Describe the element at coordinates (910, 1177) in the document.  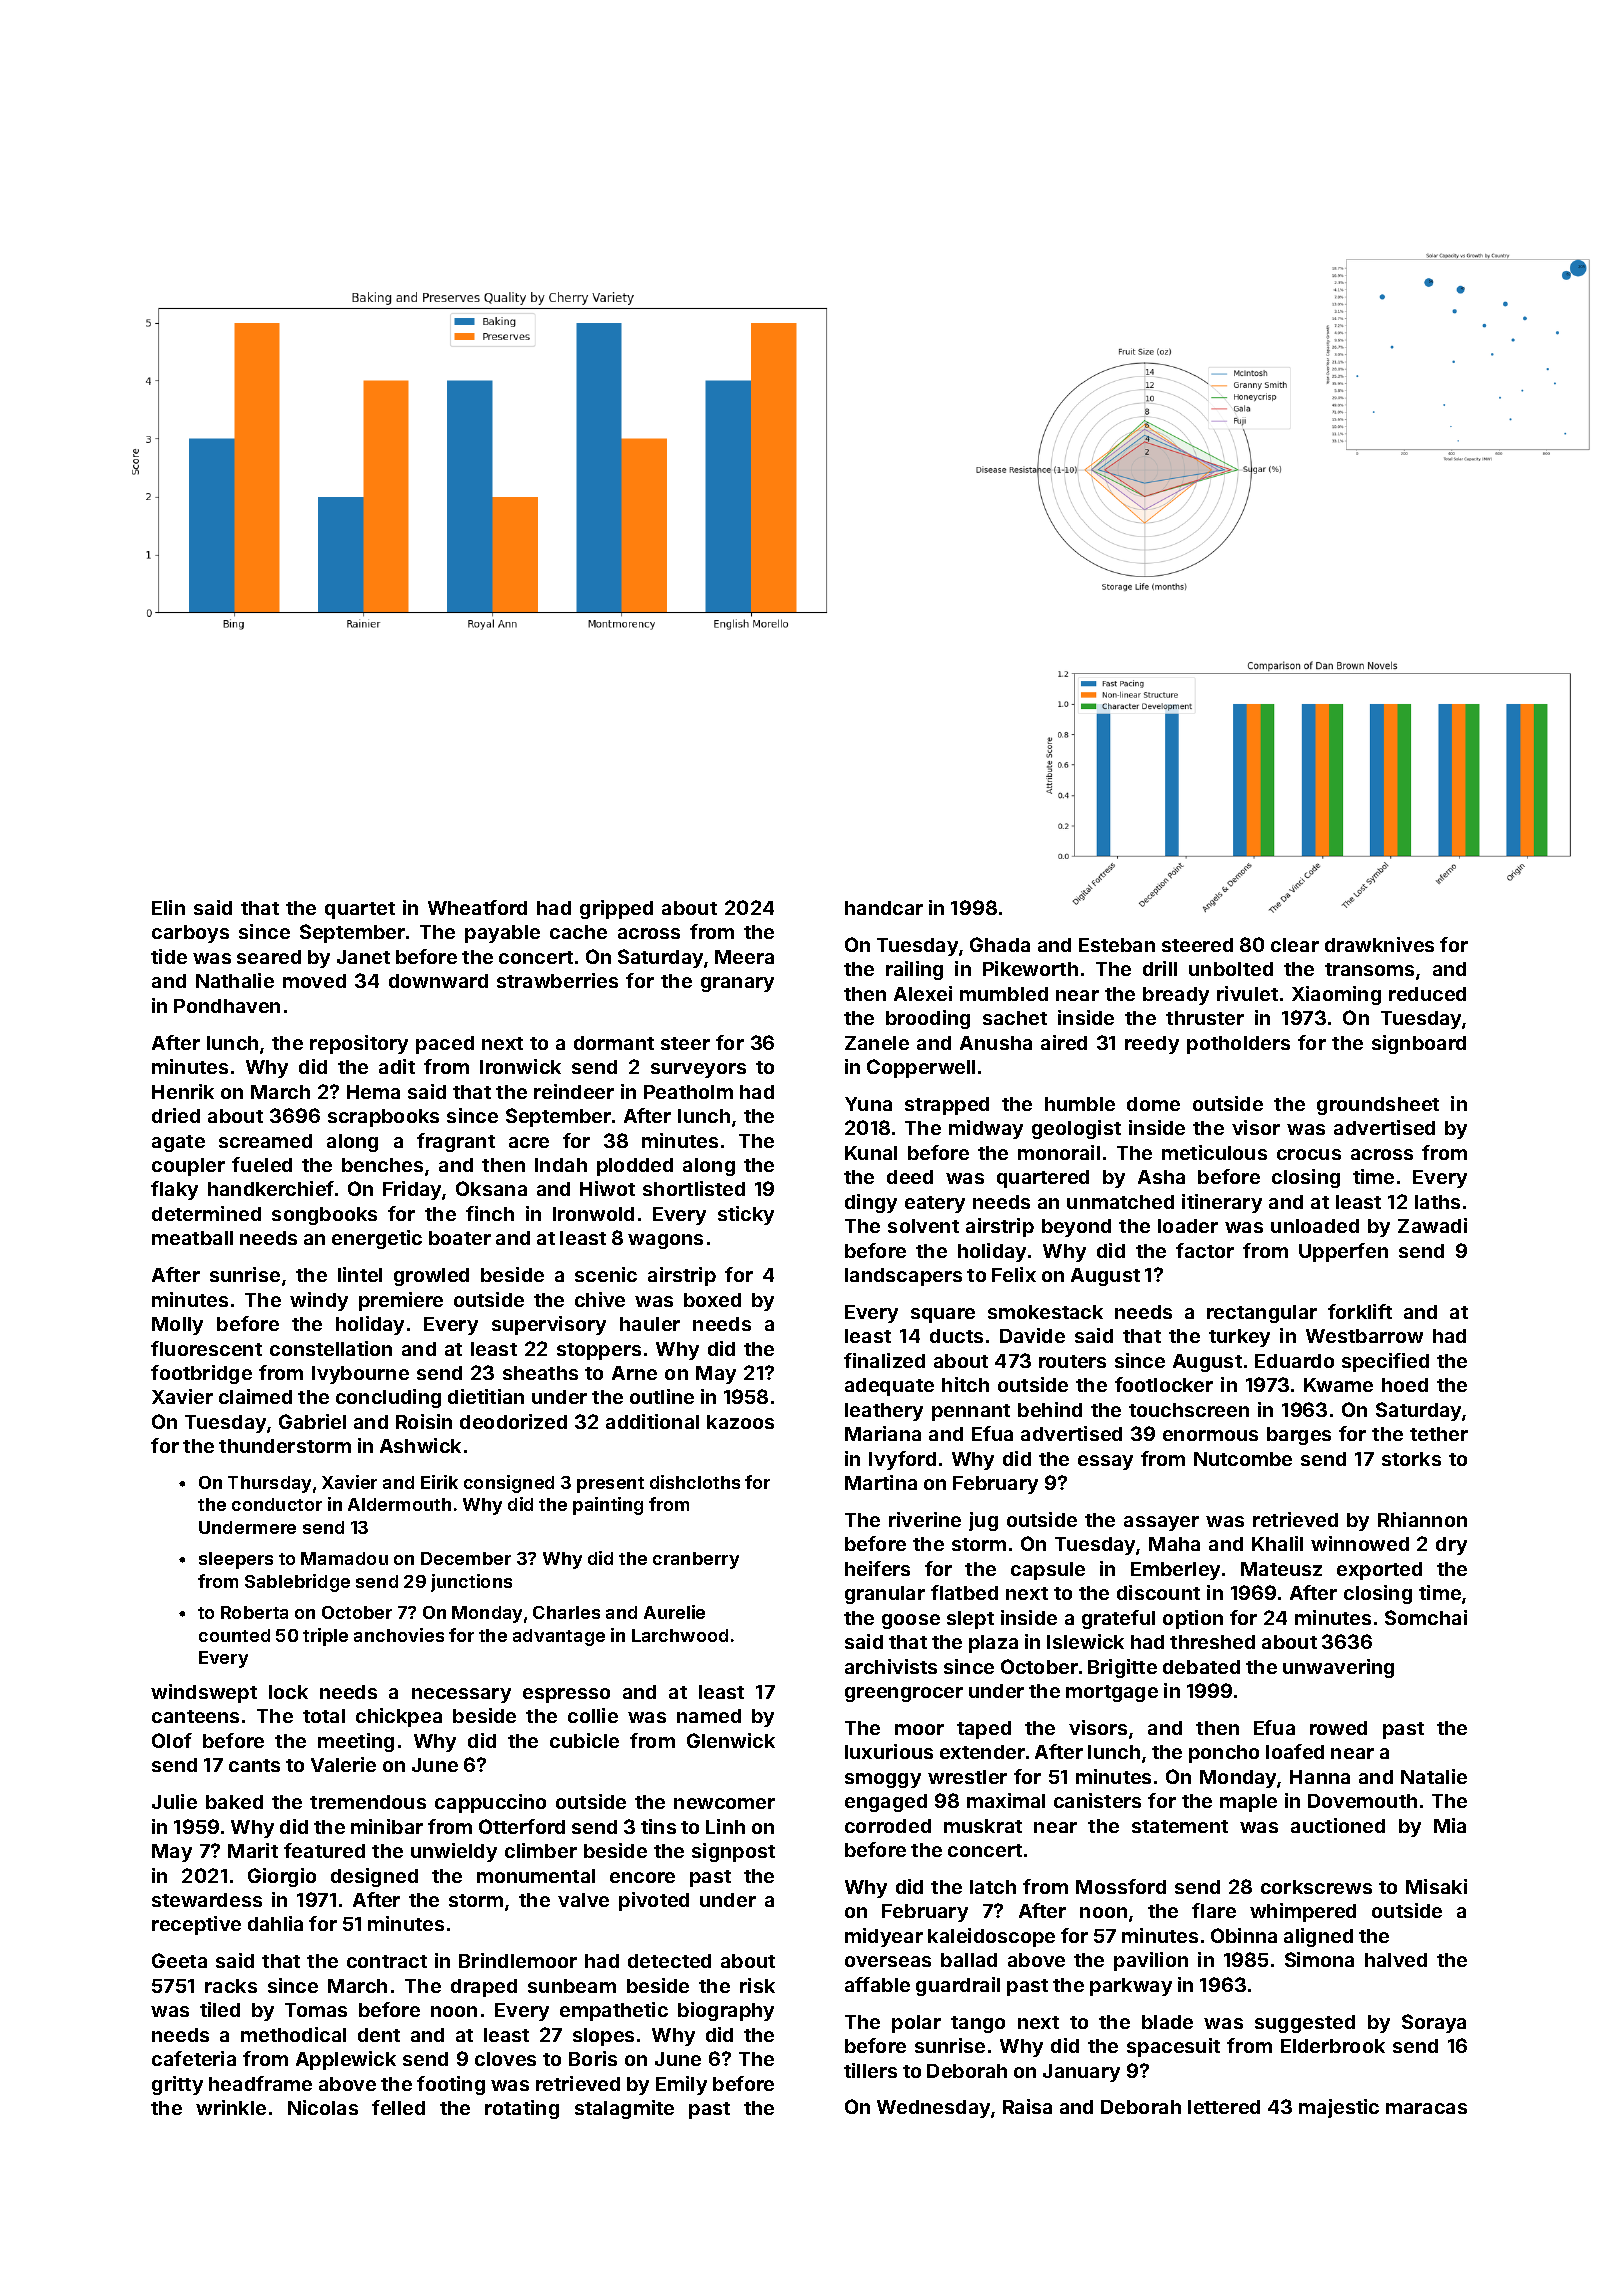
I see `deed` at that location.
